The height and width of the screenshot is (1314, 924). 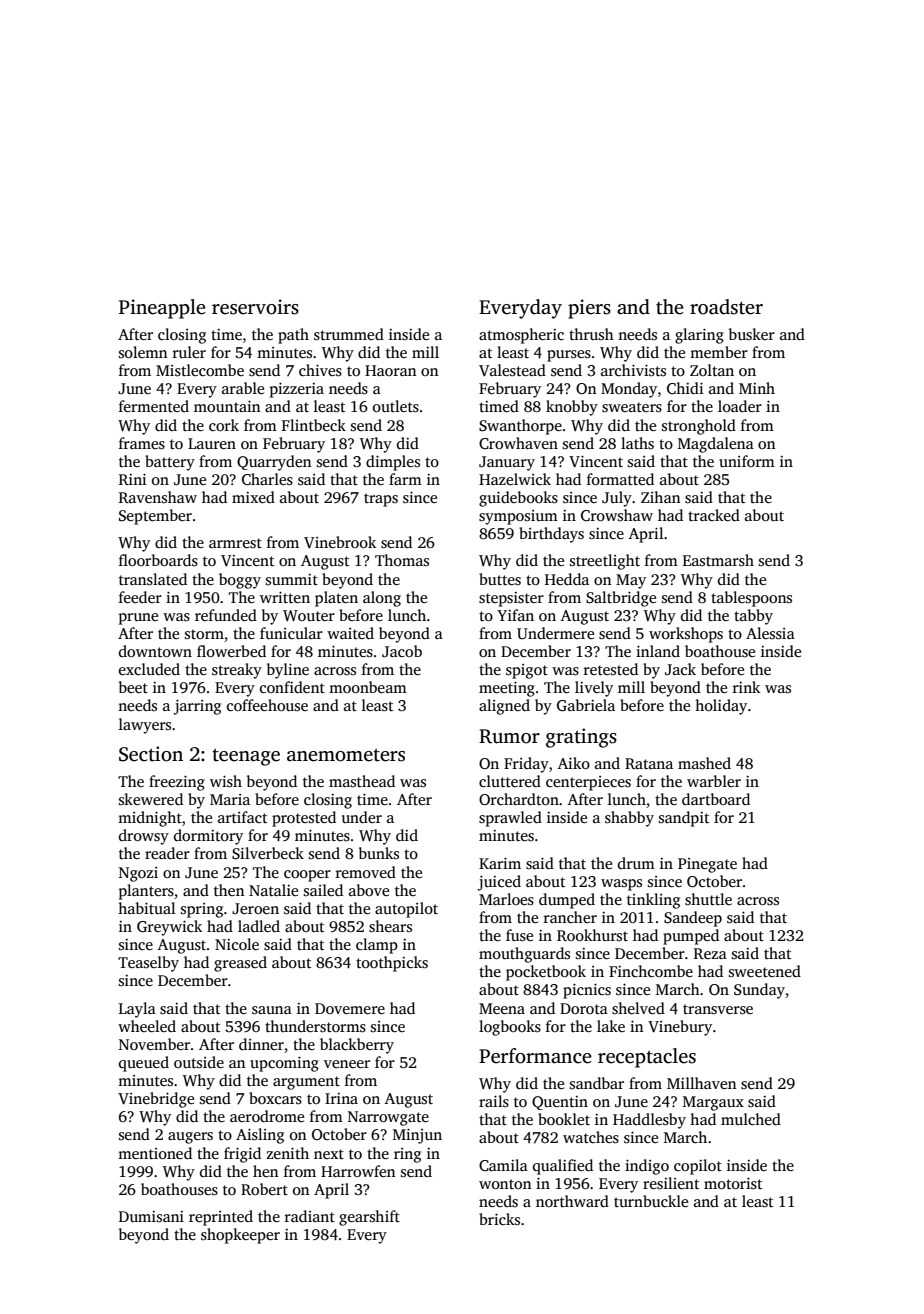 What do you see at coordinates (137, 1010) in the screenshot?
I see `Layla` at bounding box center [137, 1010].
